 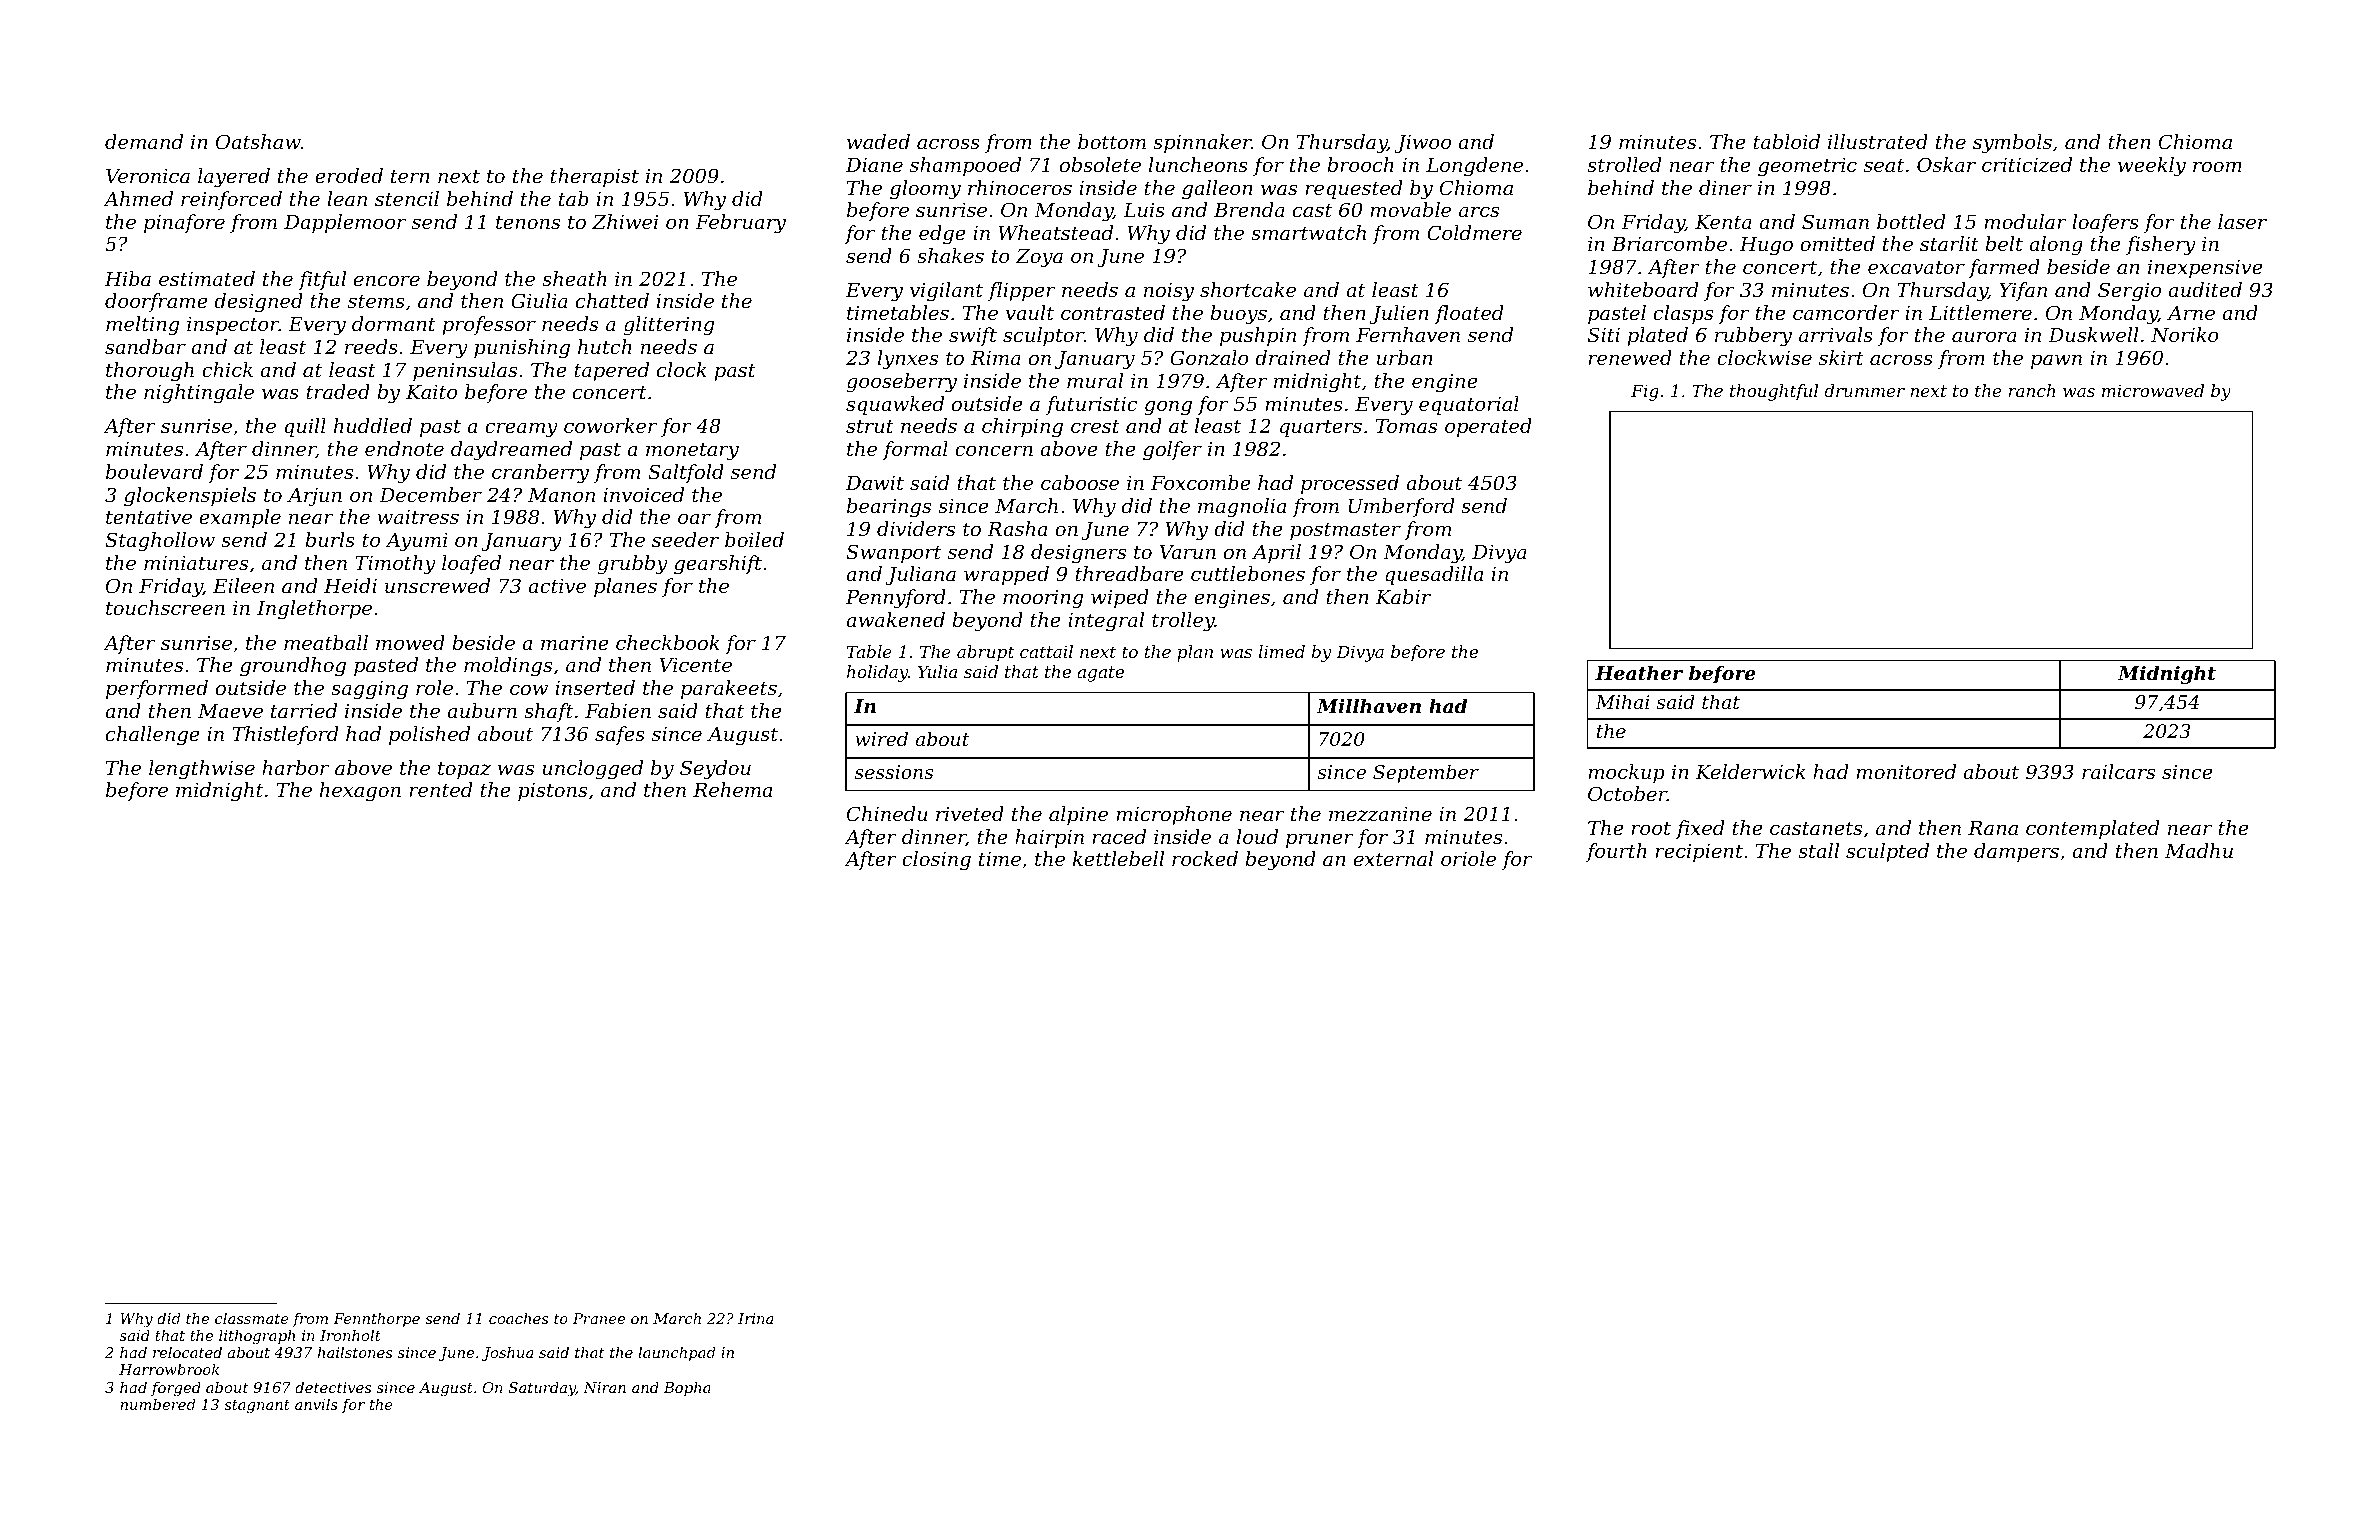 What do you see at coordinates (2153, 390) in the screenshot?
I see `microwaved` at bounding box center [2153, 390].
